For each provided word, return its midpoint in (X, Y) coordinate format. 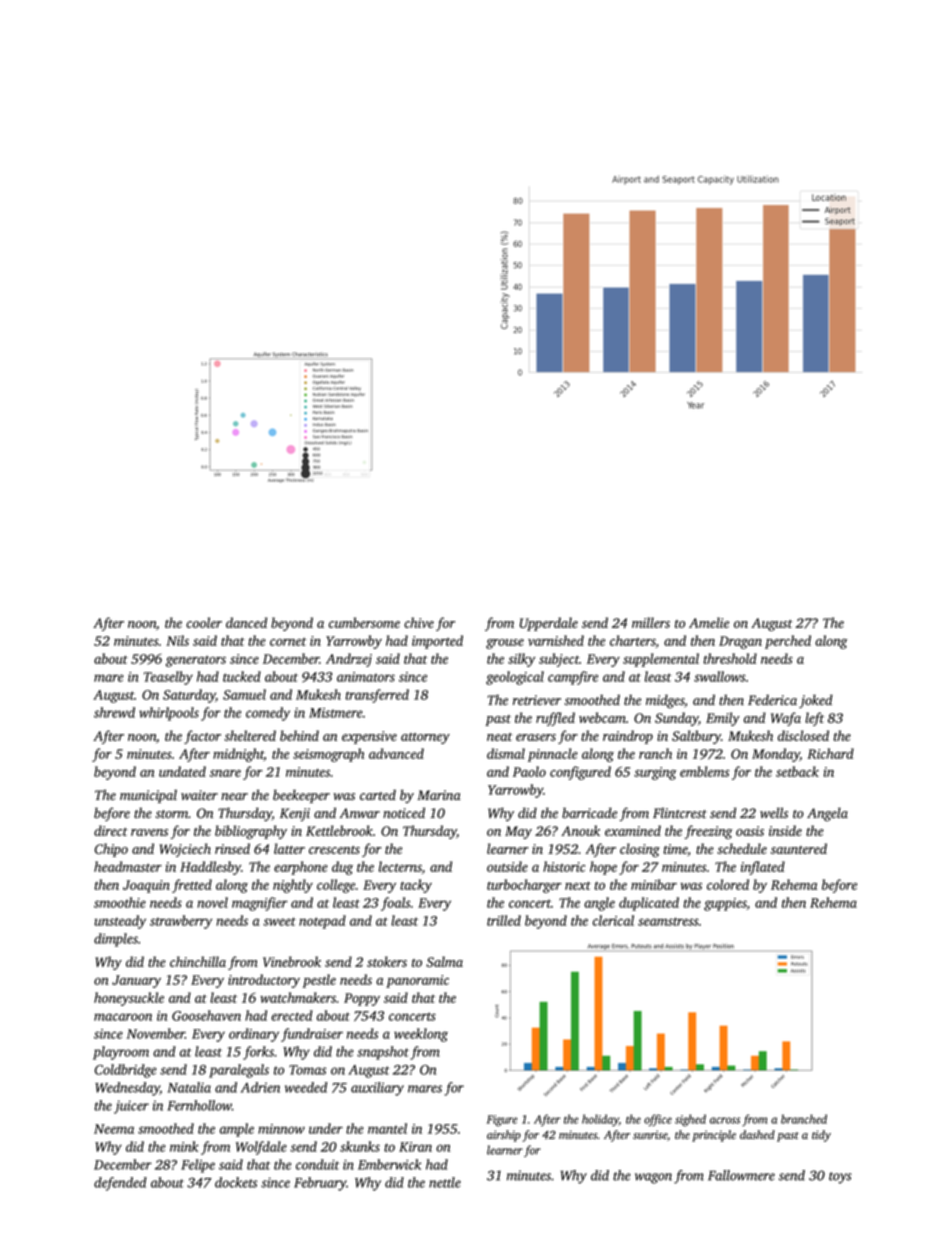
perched (788, 642)
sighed (690, 1120)
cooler (204, 622)
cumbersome (364, 622)
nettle (445, 1182)
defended (120, 1184)
